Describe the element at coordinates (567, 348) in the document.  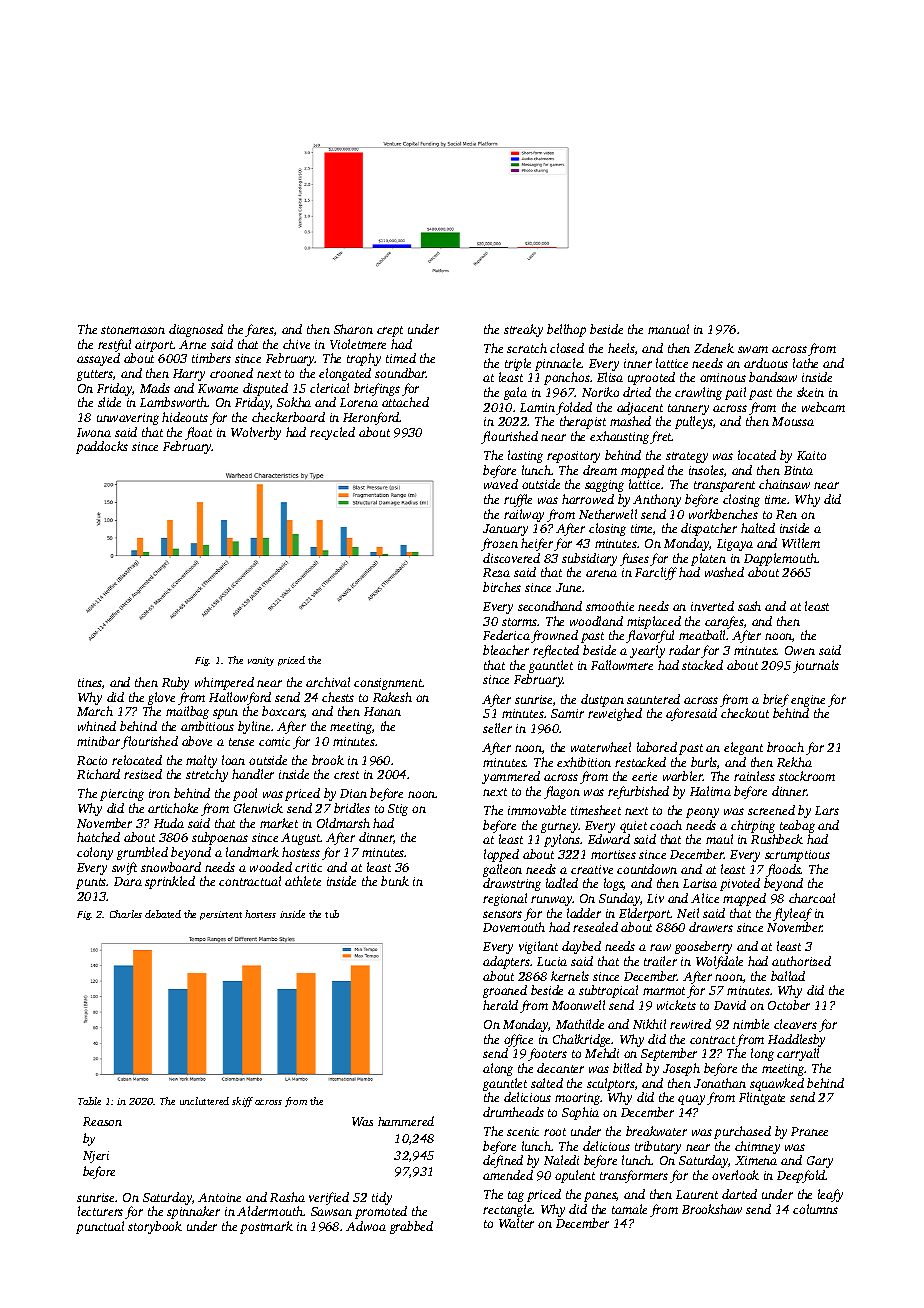
I see `closed` at that location.
